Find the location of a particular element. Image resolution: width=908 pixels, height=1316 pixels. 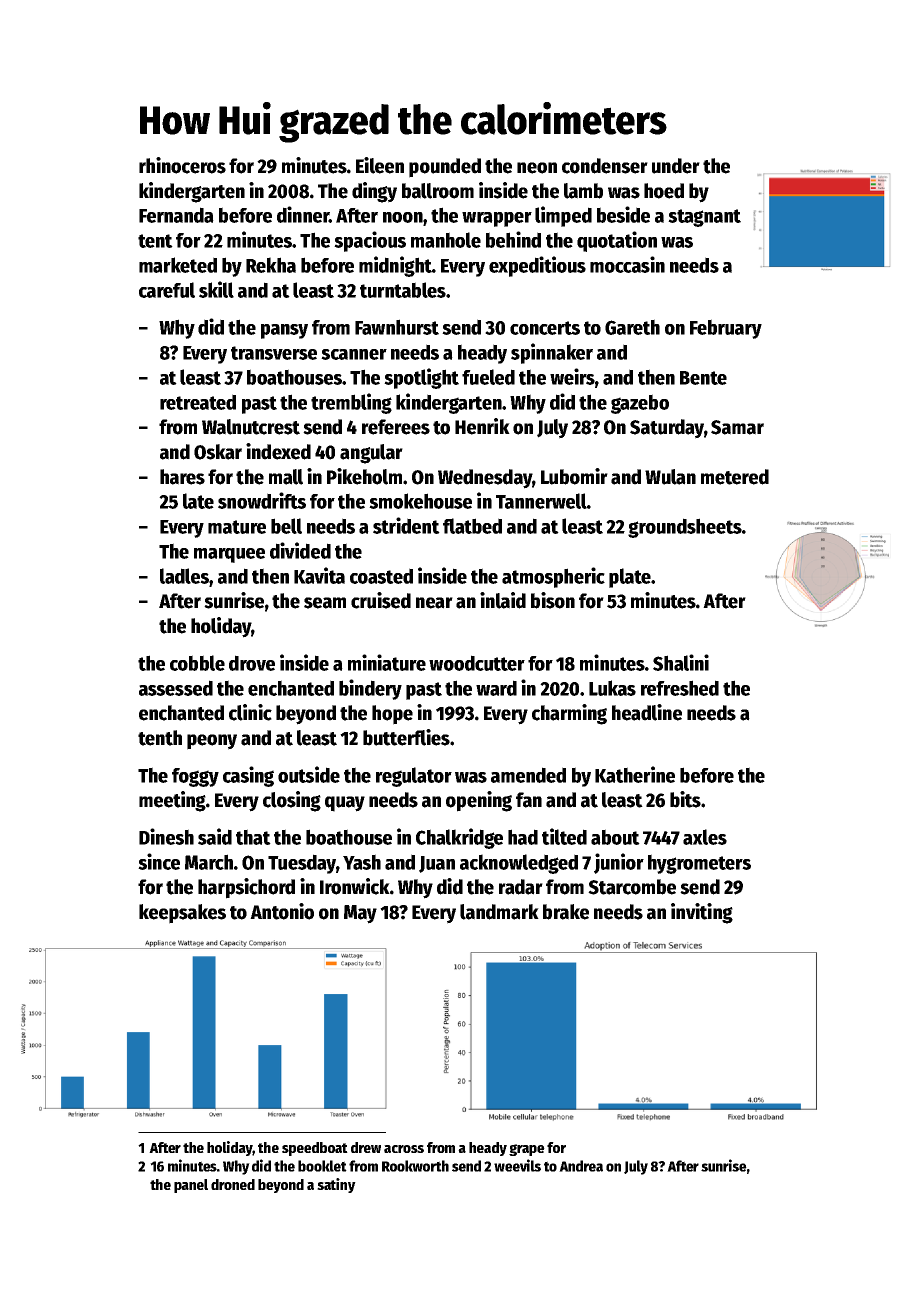

rhinoceros is located at coordinates (182, 165).
